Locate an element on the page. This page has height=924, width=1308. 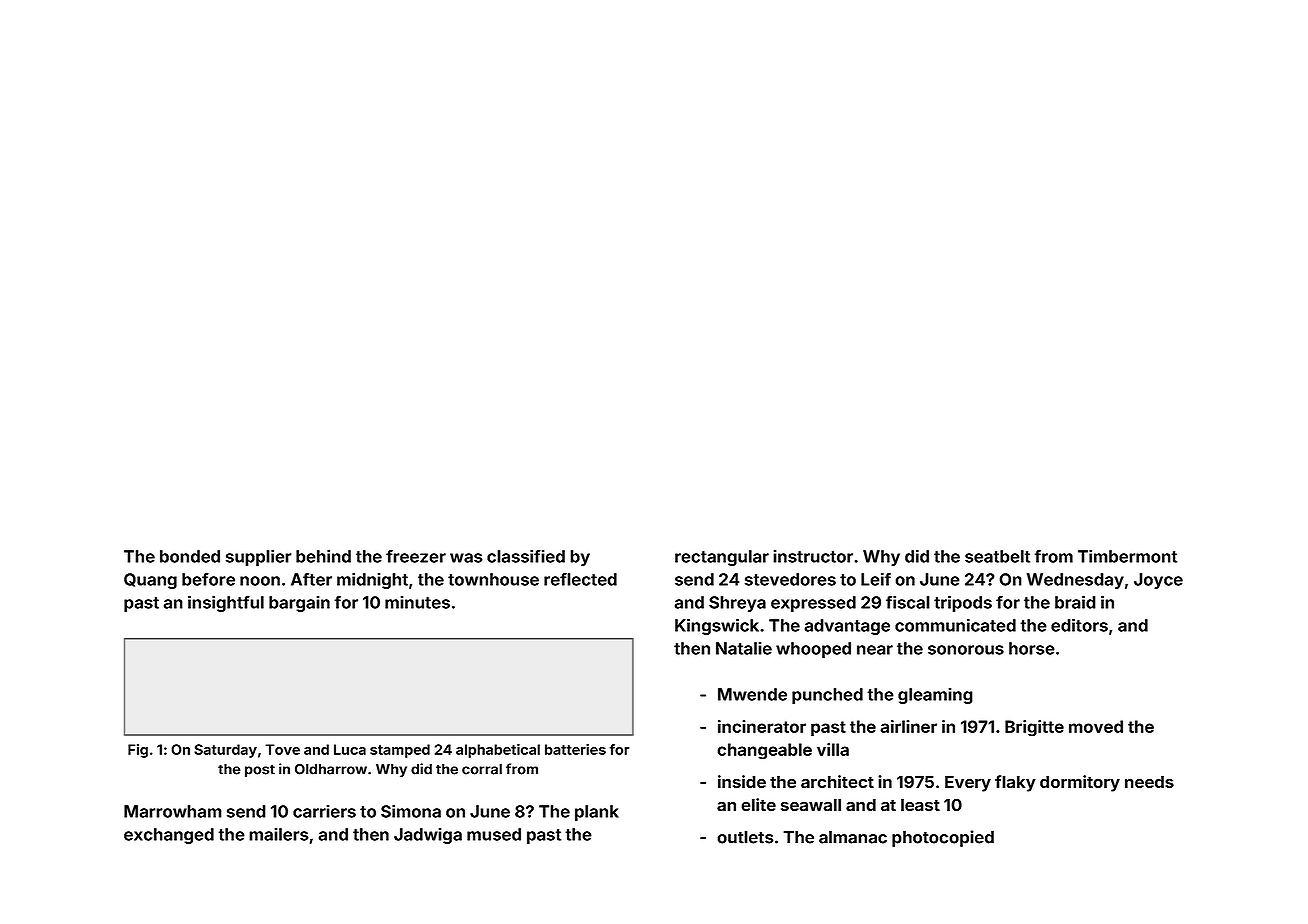
photocopied is located at coordinates (943, 838).
